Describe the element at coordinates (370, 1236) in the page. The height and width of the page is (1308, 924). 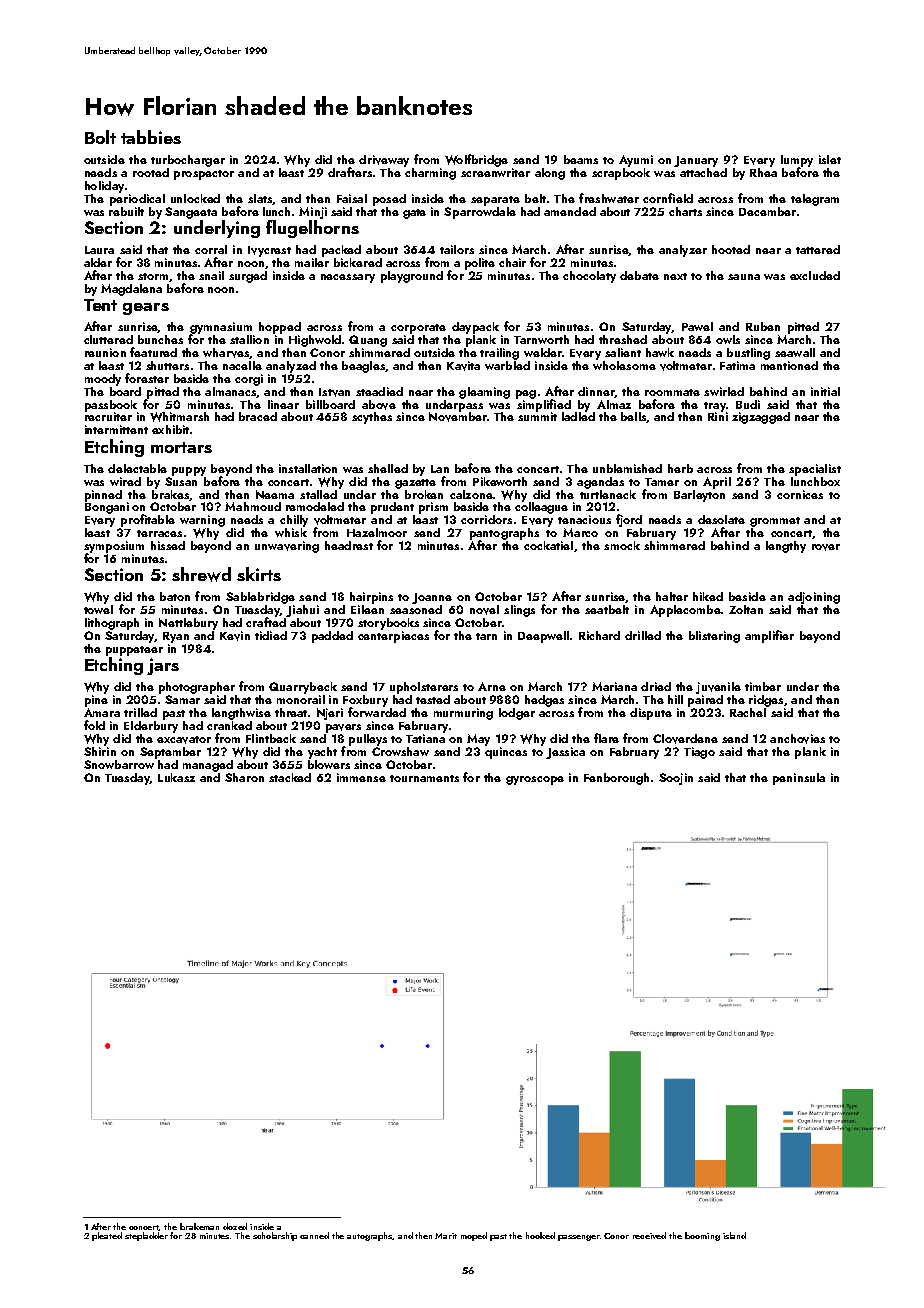
I see `autographs` at that location.
